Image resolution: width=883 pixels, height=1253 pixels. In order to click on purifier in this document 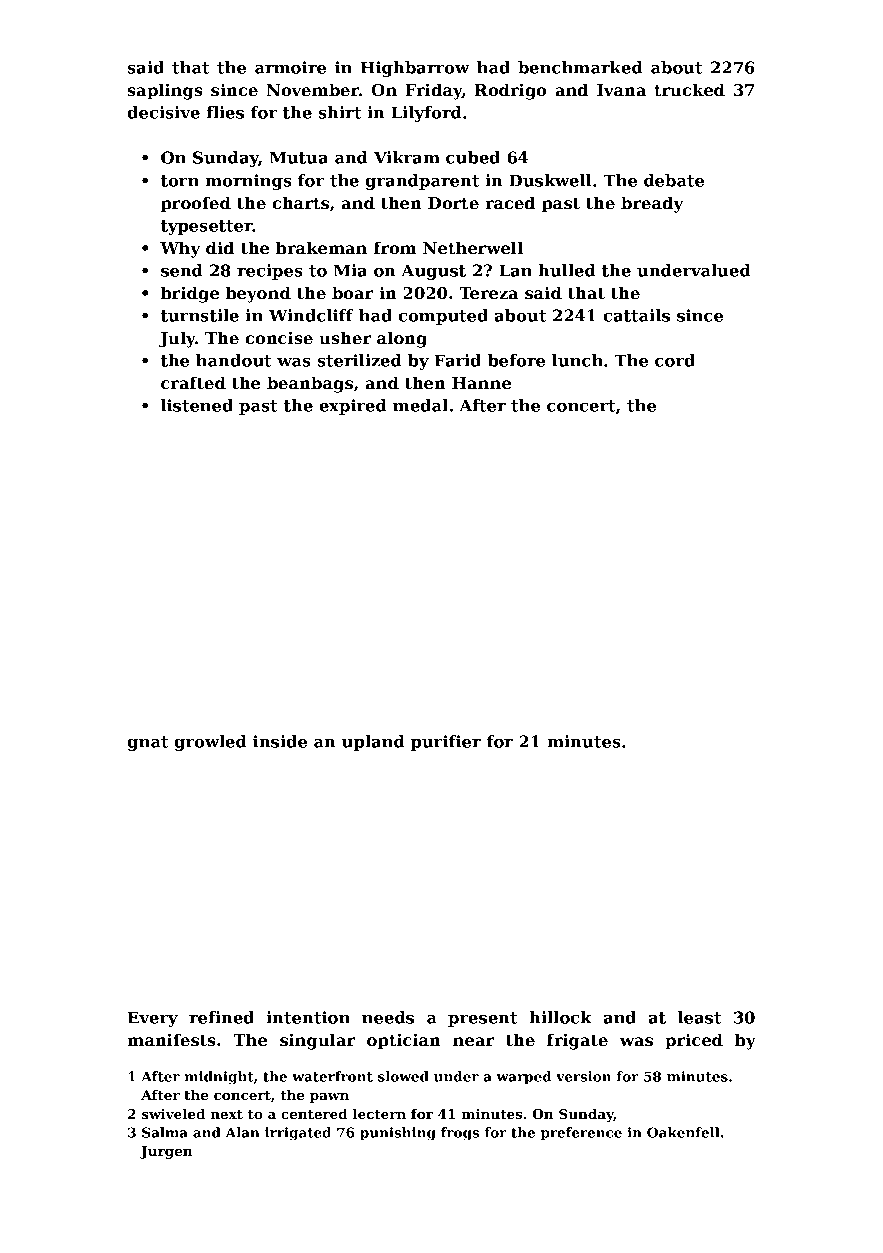, I will do `click(446, 743)`.
